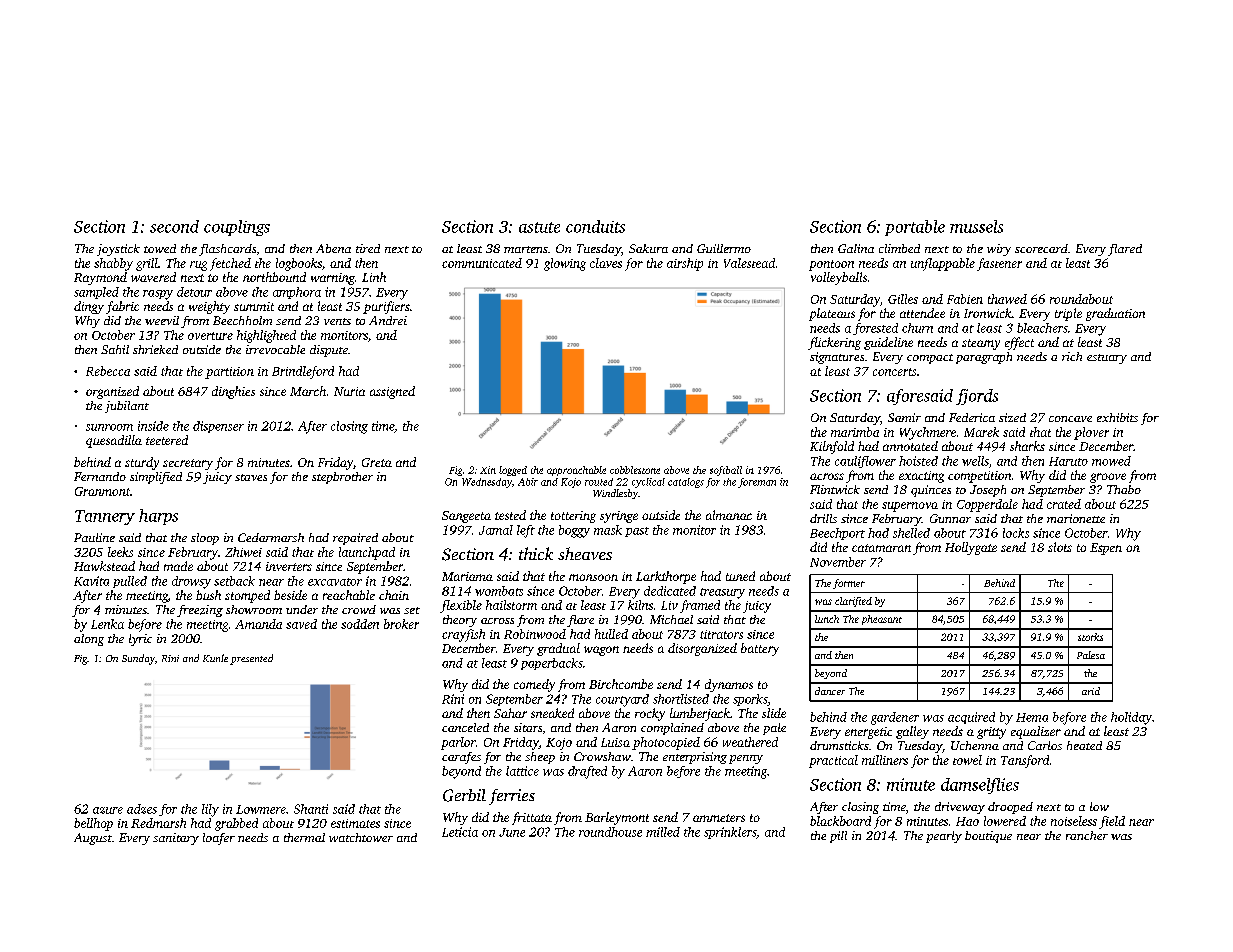  Describe the element at coordinates (539, 227) in the document. I see `astute` at that location.
